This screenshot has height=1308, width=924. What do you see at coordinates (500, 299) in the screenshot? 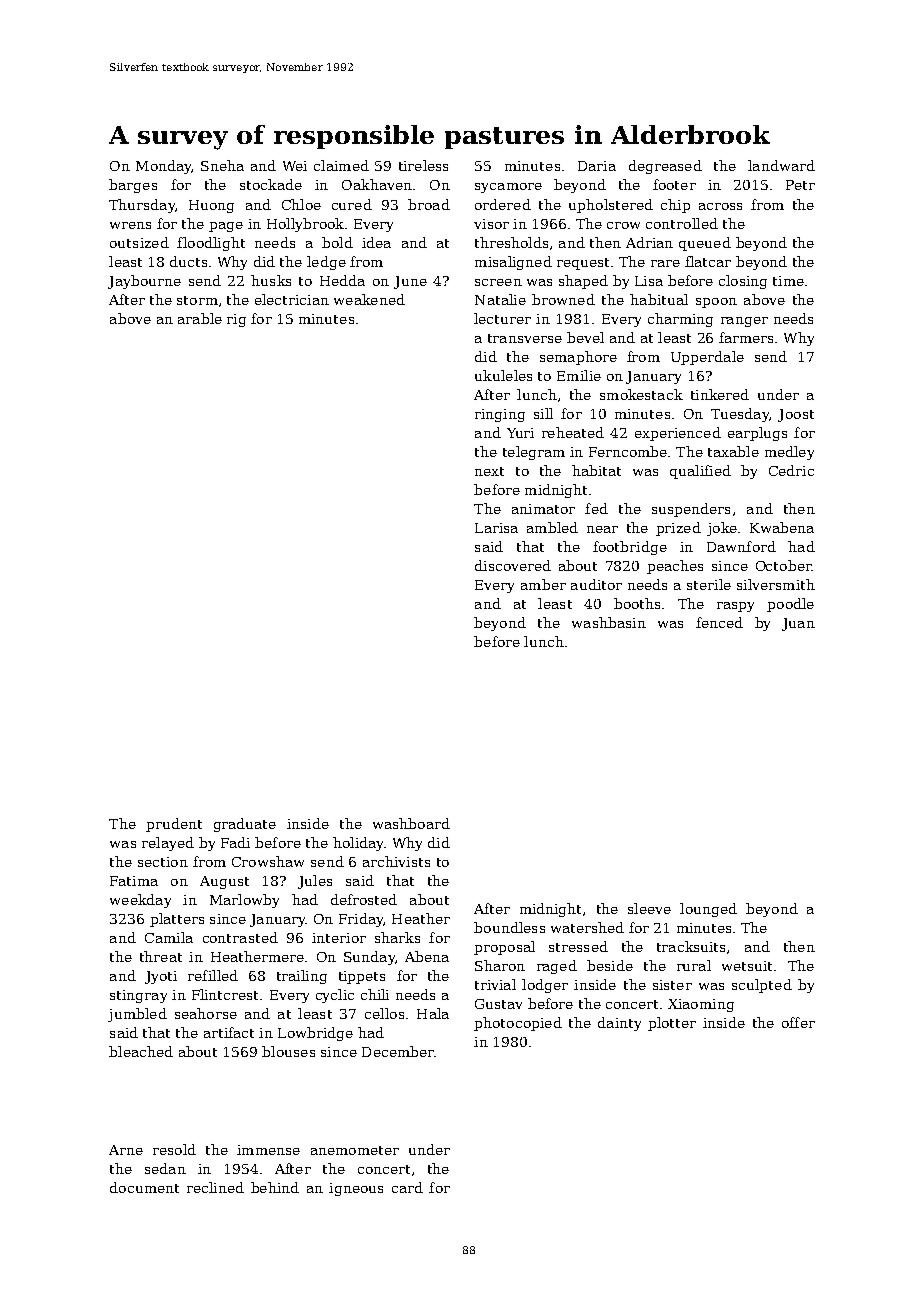
I see `Natalie` at bounding box center [500, 299].
